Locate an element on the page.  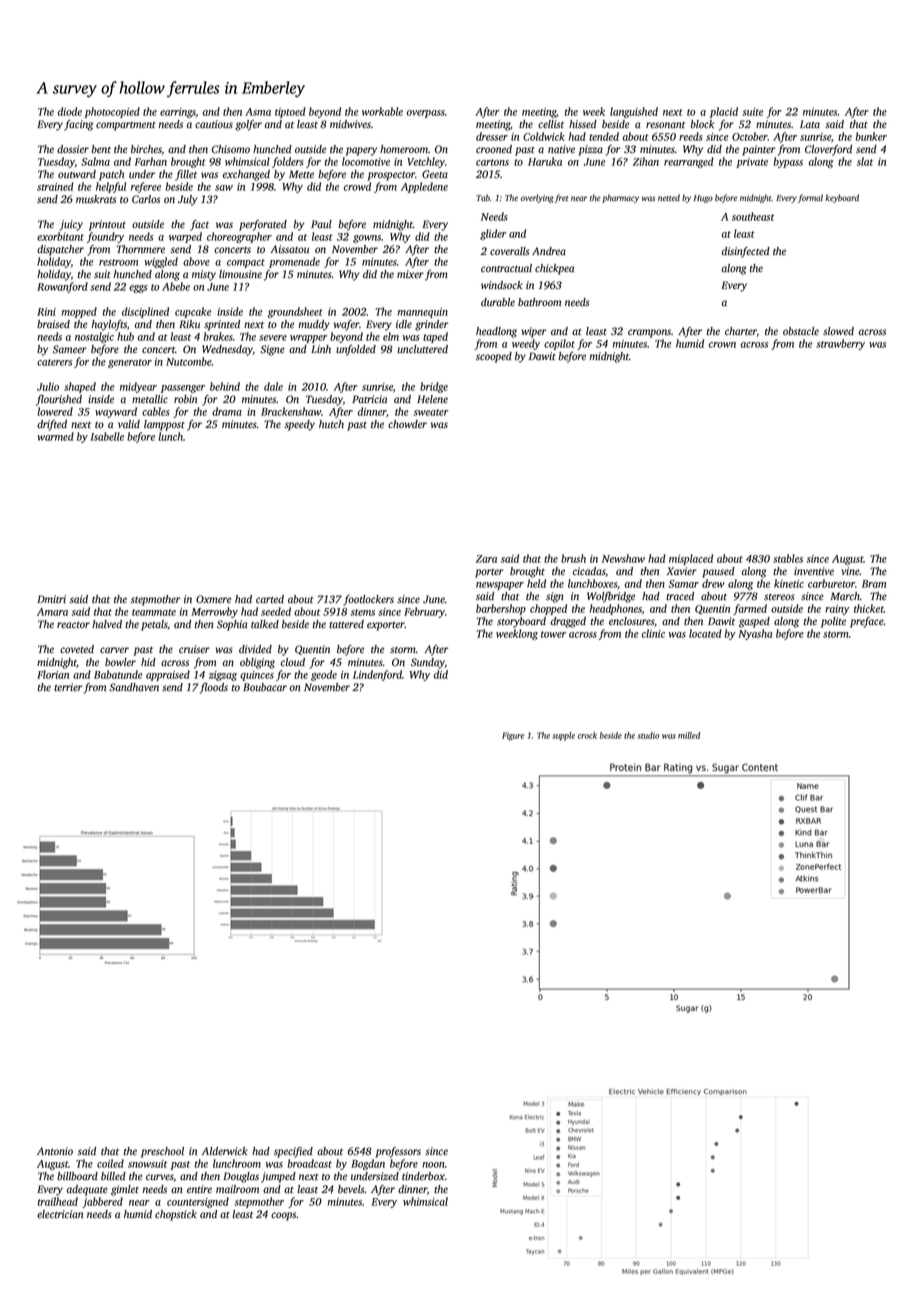
petals is located at coordinates (154, 625).
